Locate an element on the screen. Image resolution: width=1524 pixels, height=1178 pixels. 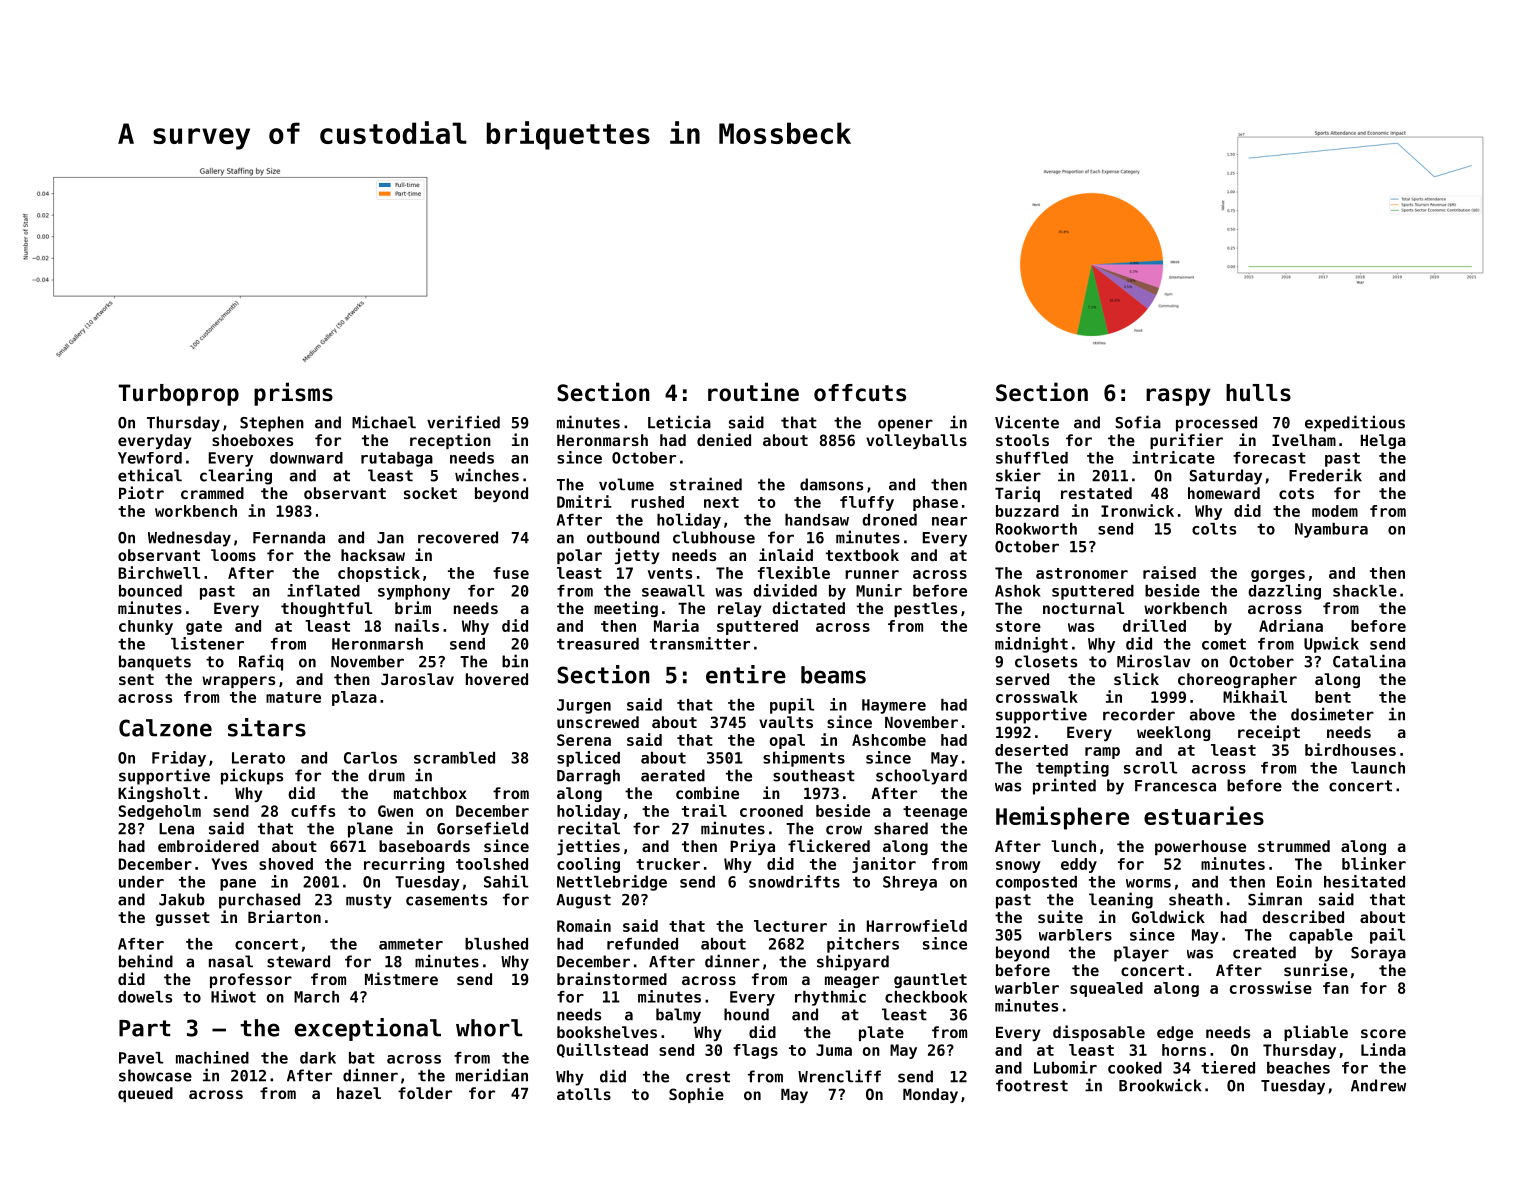
Hiwot is located at coordinates (233, 996).
